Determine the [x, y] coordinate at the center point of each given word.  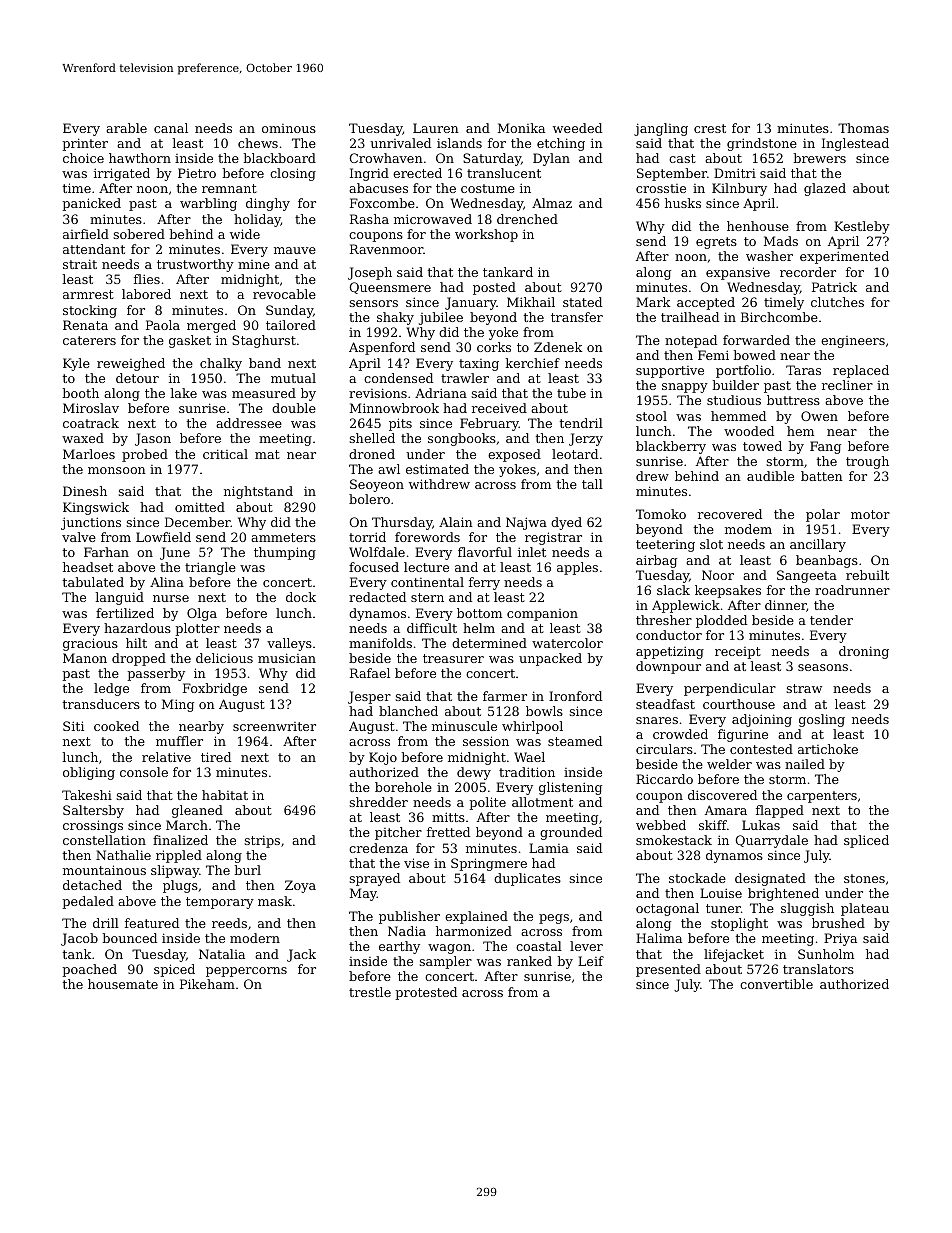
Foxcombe [382, 203]
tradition [527, 772]
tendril [581, 423]
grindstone [762, 144]
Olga [202, 614]
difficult [432, 628]
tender [831, 620]
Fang [825, 447]
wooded [749, 431]
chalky [221, 364]
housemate [123, 984]
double [294, 408]
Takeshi [87, 795]
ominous [289, 128]
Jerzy [586, 439]
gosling [822, 720]
